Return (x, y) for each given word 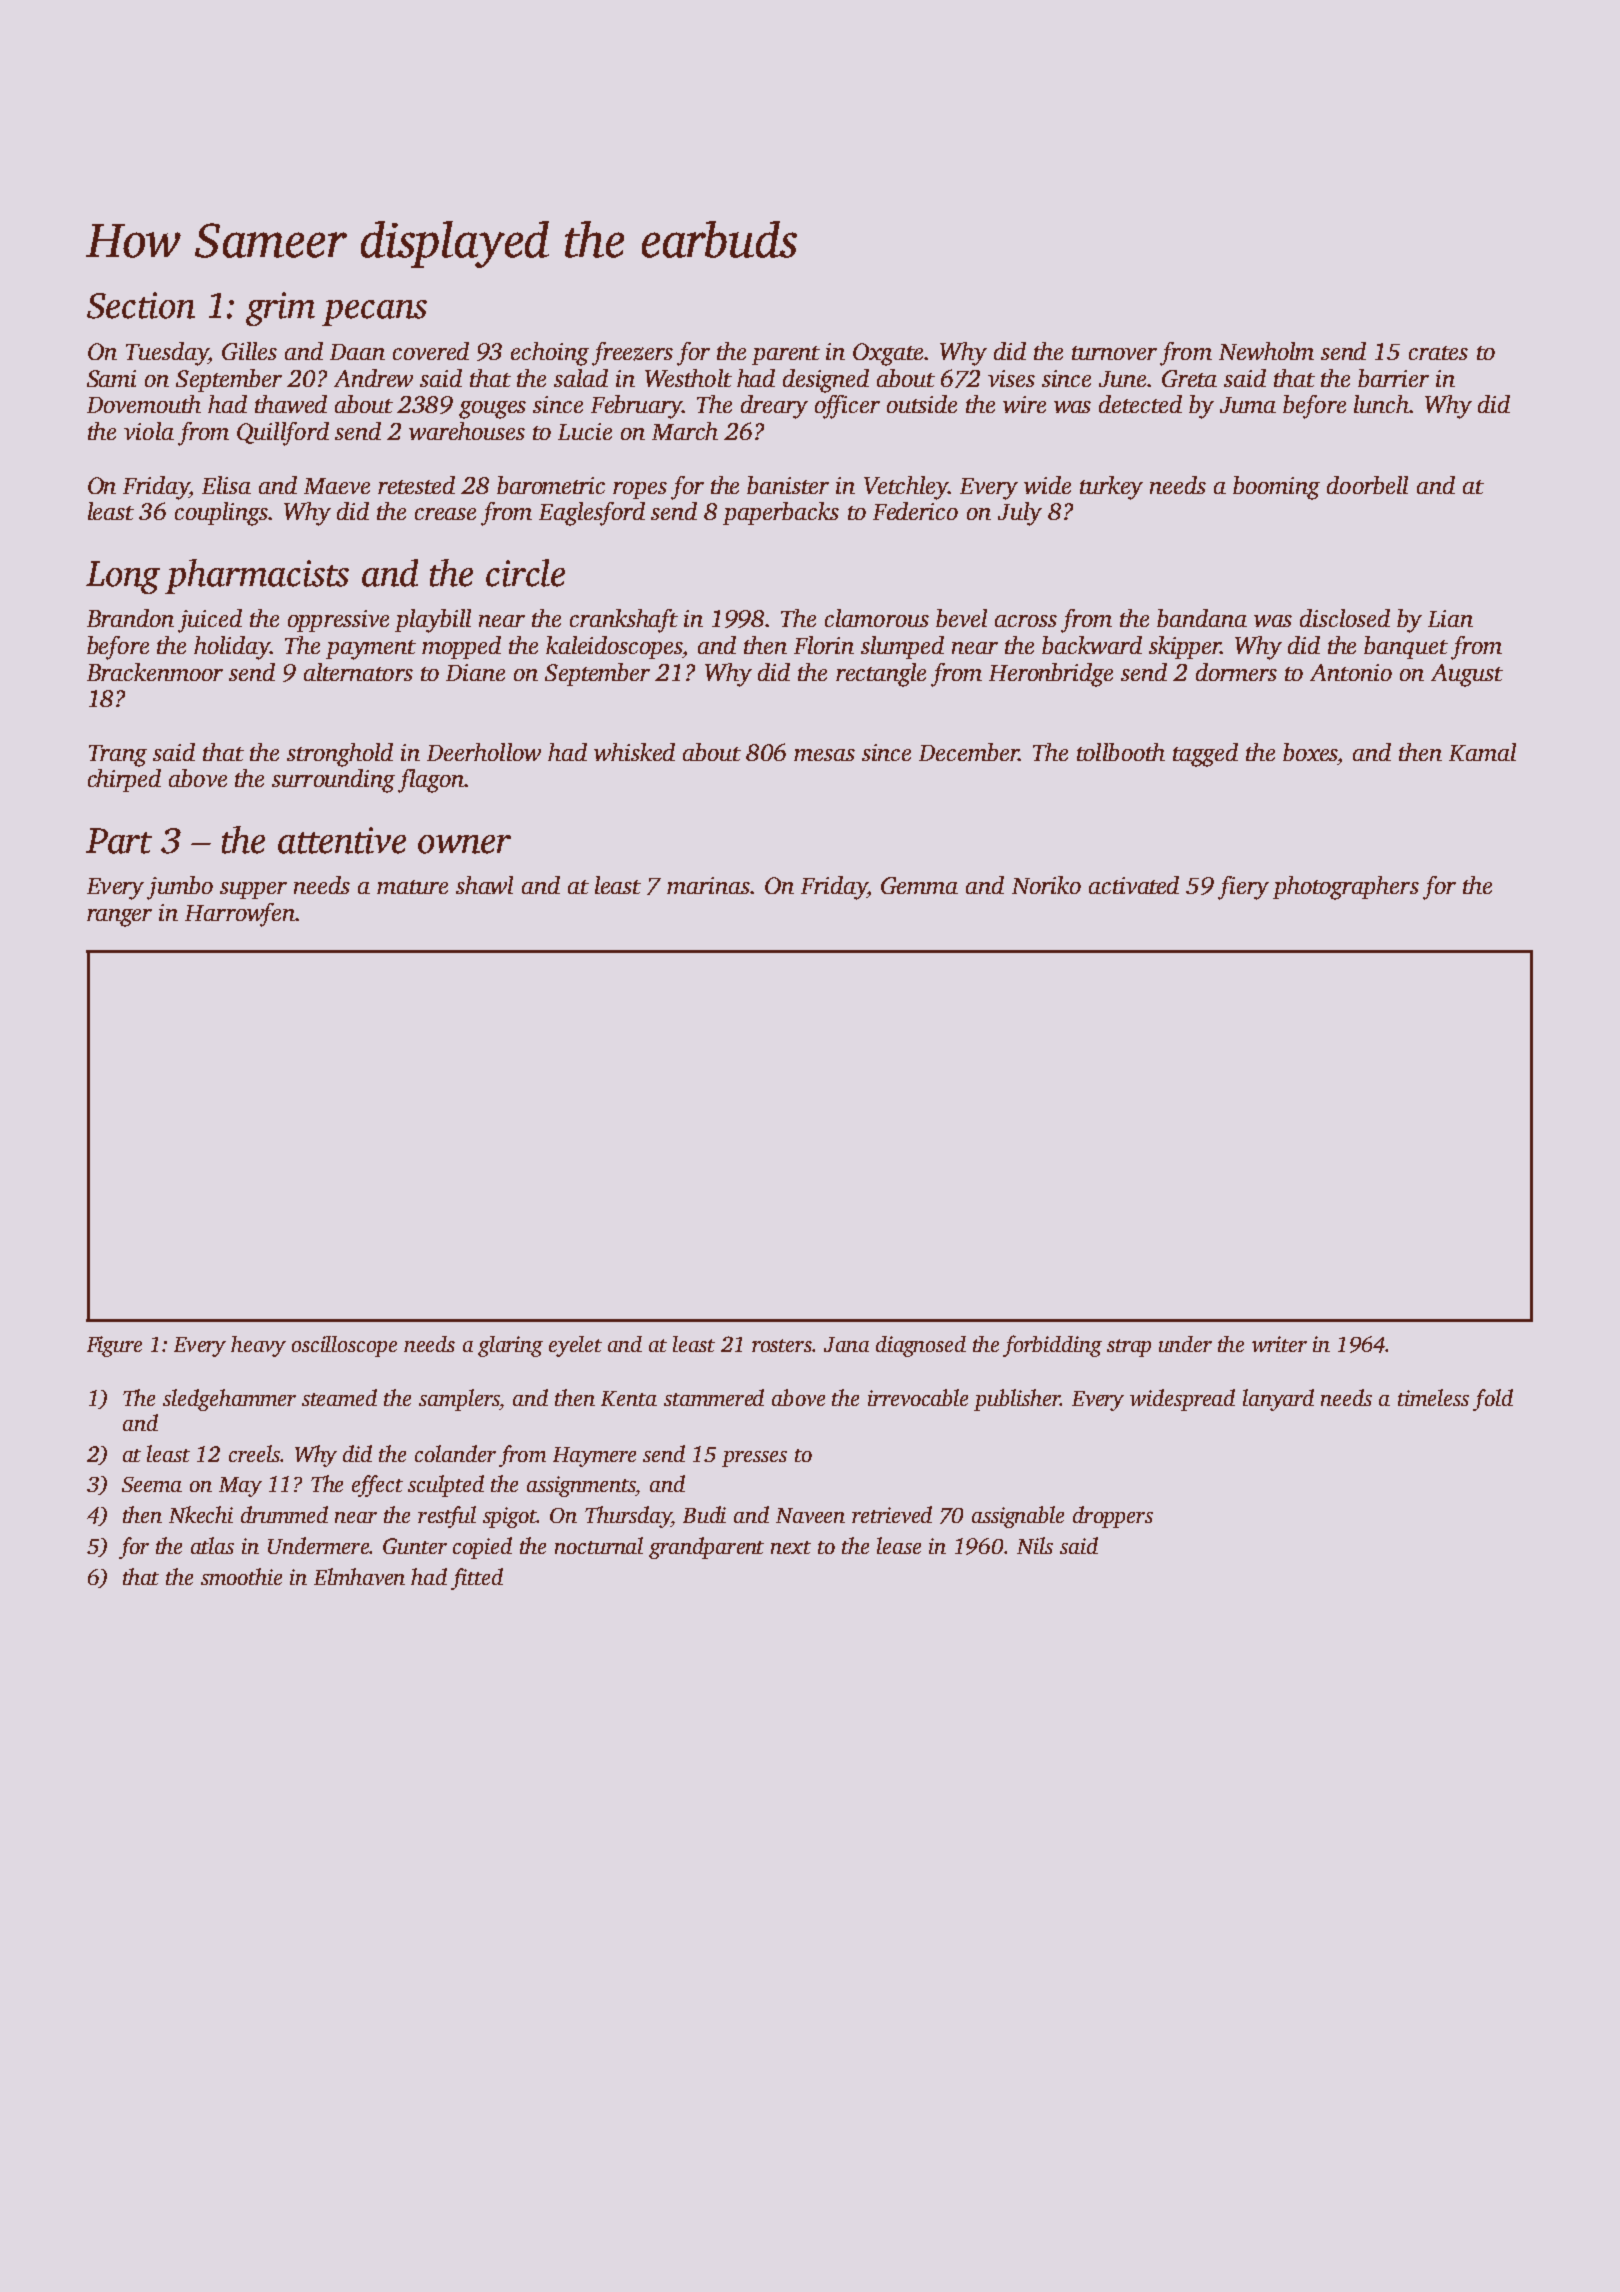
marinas (708, 885)
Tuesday (167, 354)
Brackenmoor (155, 672)
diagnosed (921, 1346)
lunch (1382, 404)
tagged (1205, 755)
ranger (119, 918)
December (968, 752)
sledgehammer (229, 1400)
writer (1279, 1344)
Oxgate (889, 354)
